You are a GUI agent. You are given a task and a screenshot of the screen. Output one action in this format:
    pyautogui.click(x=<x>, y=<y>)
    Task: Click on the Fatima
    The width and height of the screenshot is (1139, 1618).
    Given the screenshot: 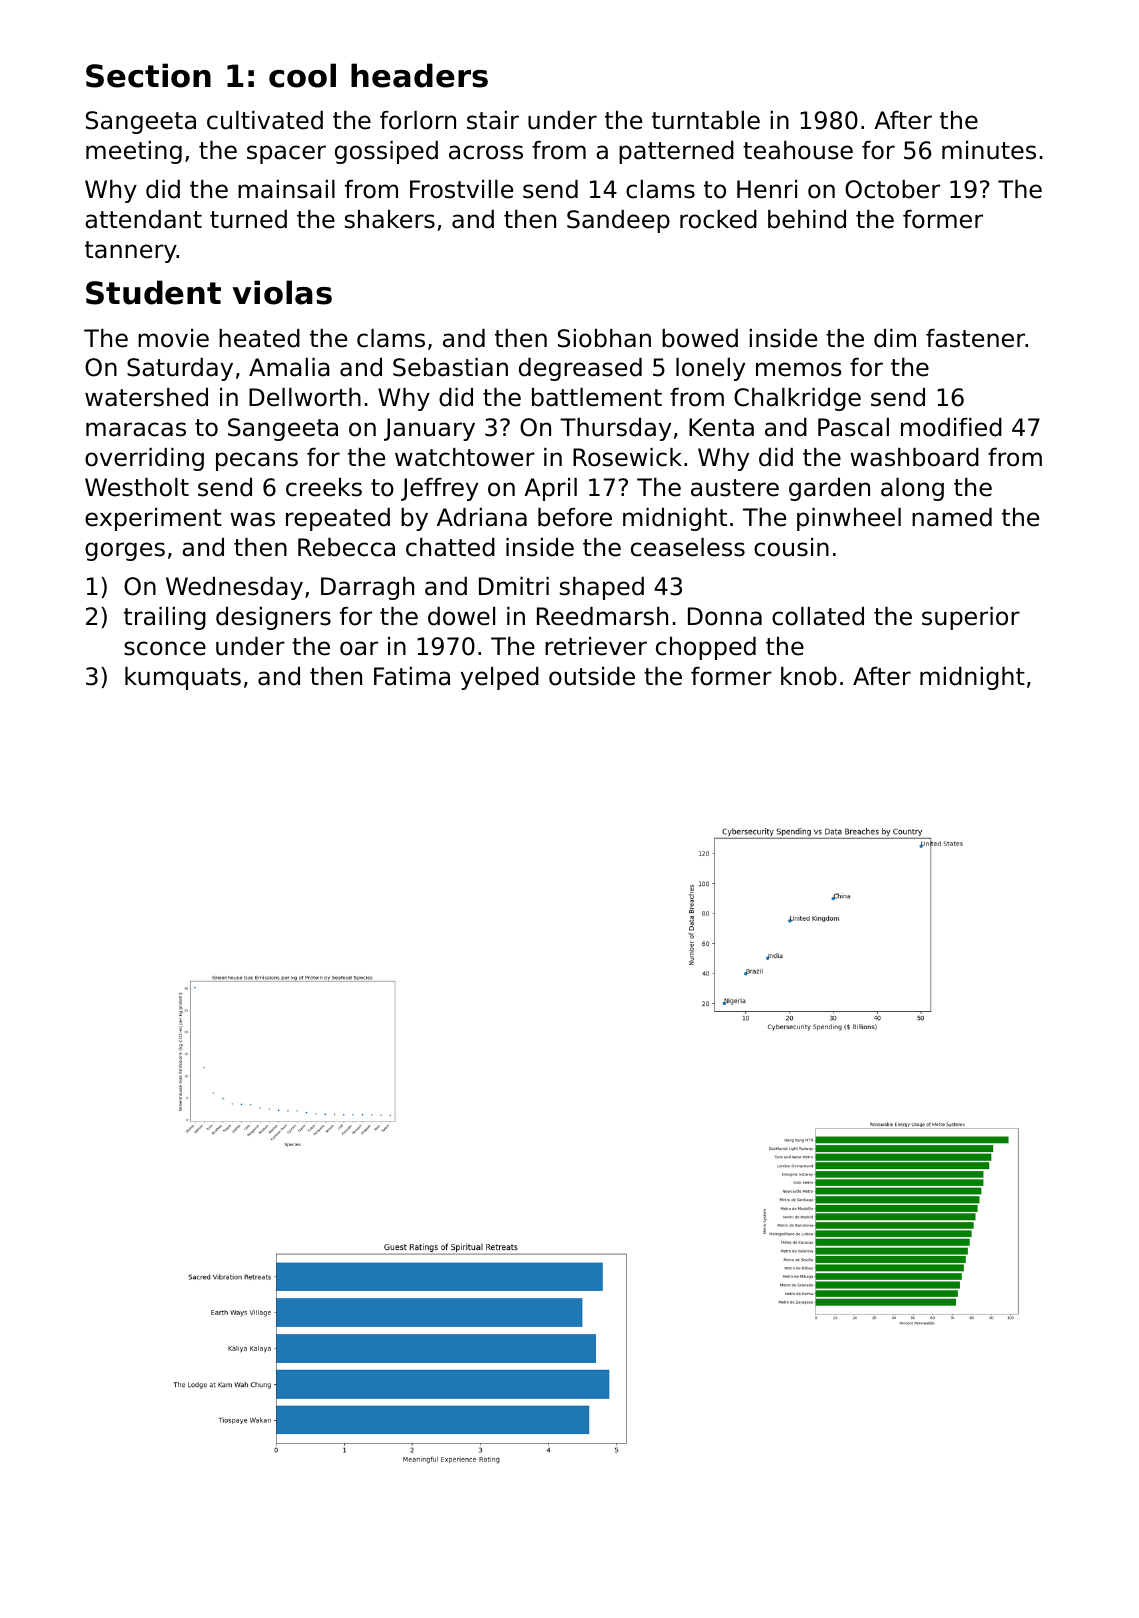 What is the action you would take?
    pyautogui.click(x=412, y=676)
